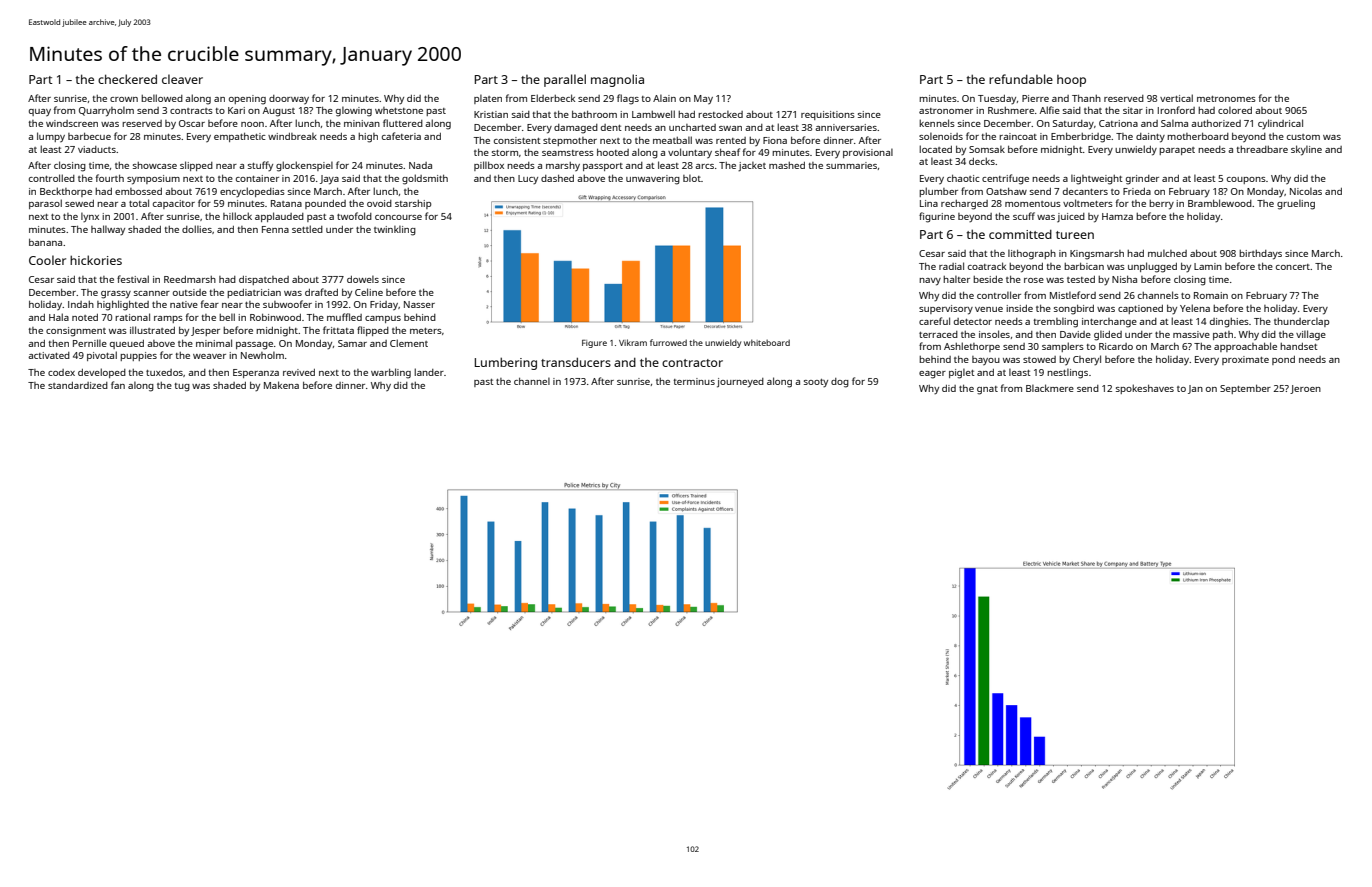 This image has height=887, width=1372. I want to click on standardized, so click(78, 385).
